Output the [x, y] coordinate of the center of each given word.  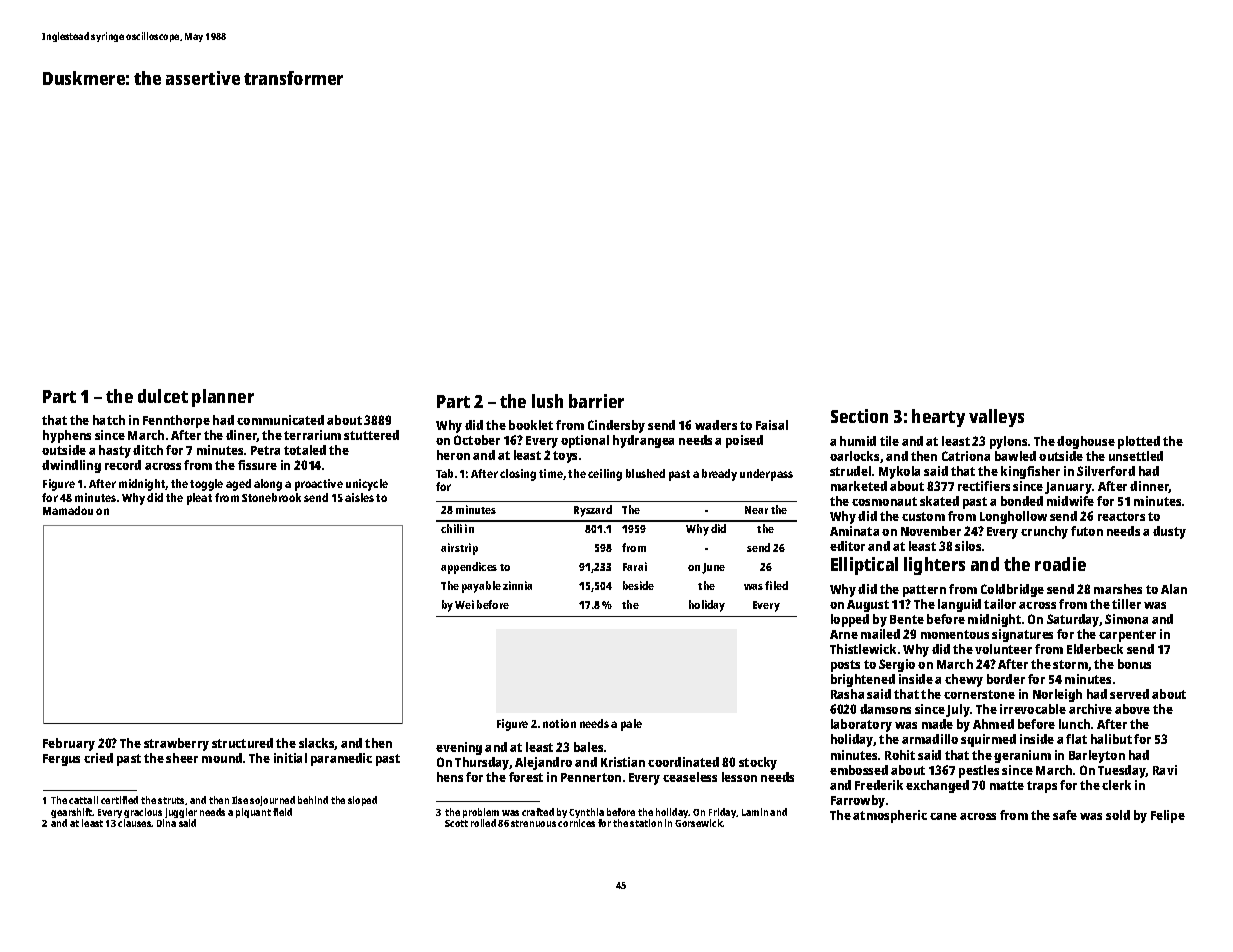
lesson [739, 777]
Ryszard [593, 511]
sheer [182, 758]
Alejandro [543, 763]
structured [242, 743]
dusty [1169, 532]
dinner [1149, 487]
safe [1065, 815]
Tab [444, 473]
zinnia [517, 585]
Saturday [1073, 620]
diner [241, 436]
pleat [199, 499]
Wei [464, 604]
